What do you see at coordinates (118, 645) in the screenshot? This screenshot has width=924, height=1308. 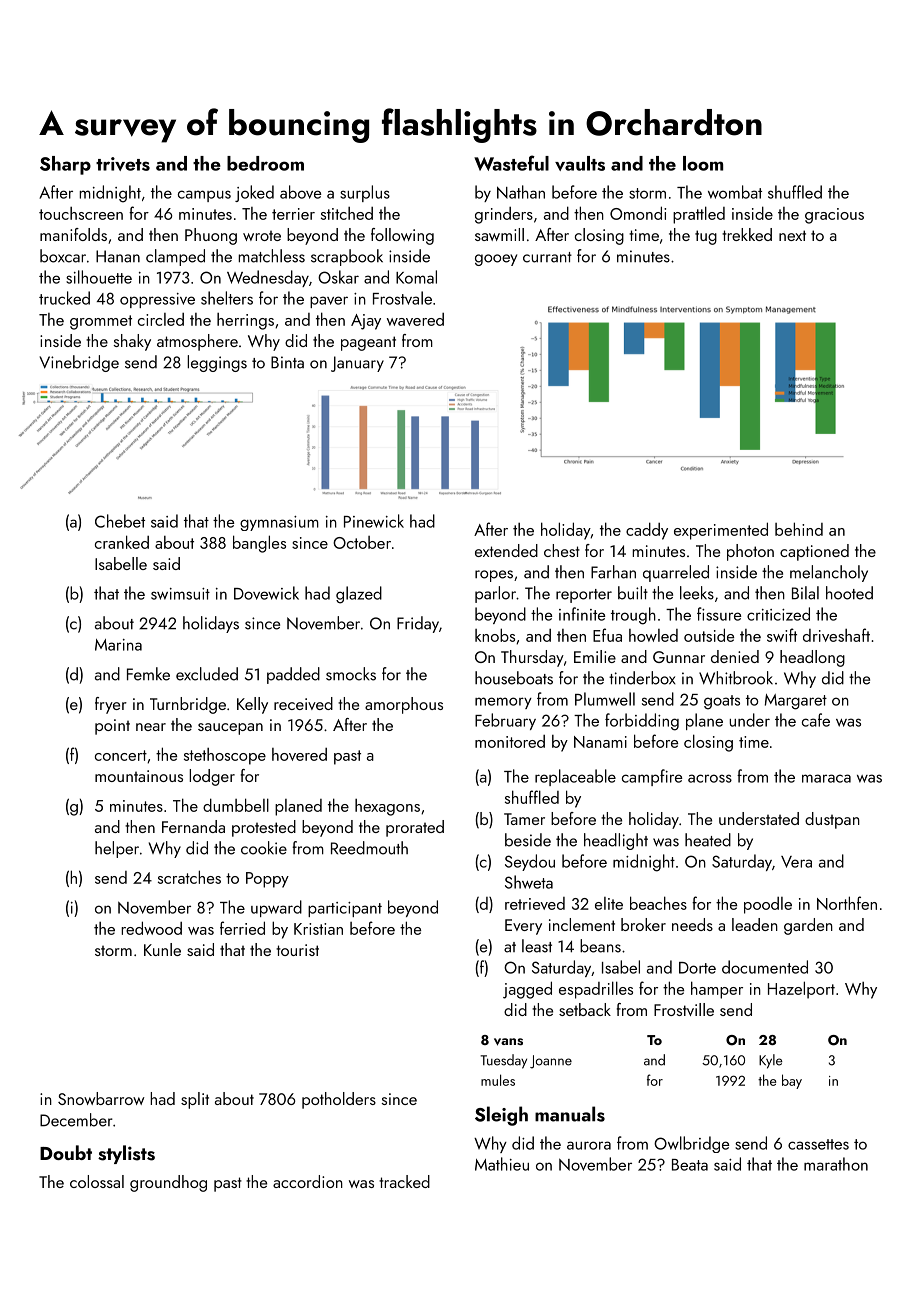 I see `Marina` at bounding box center [118, 645].
